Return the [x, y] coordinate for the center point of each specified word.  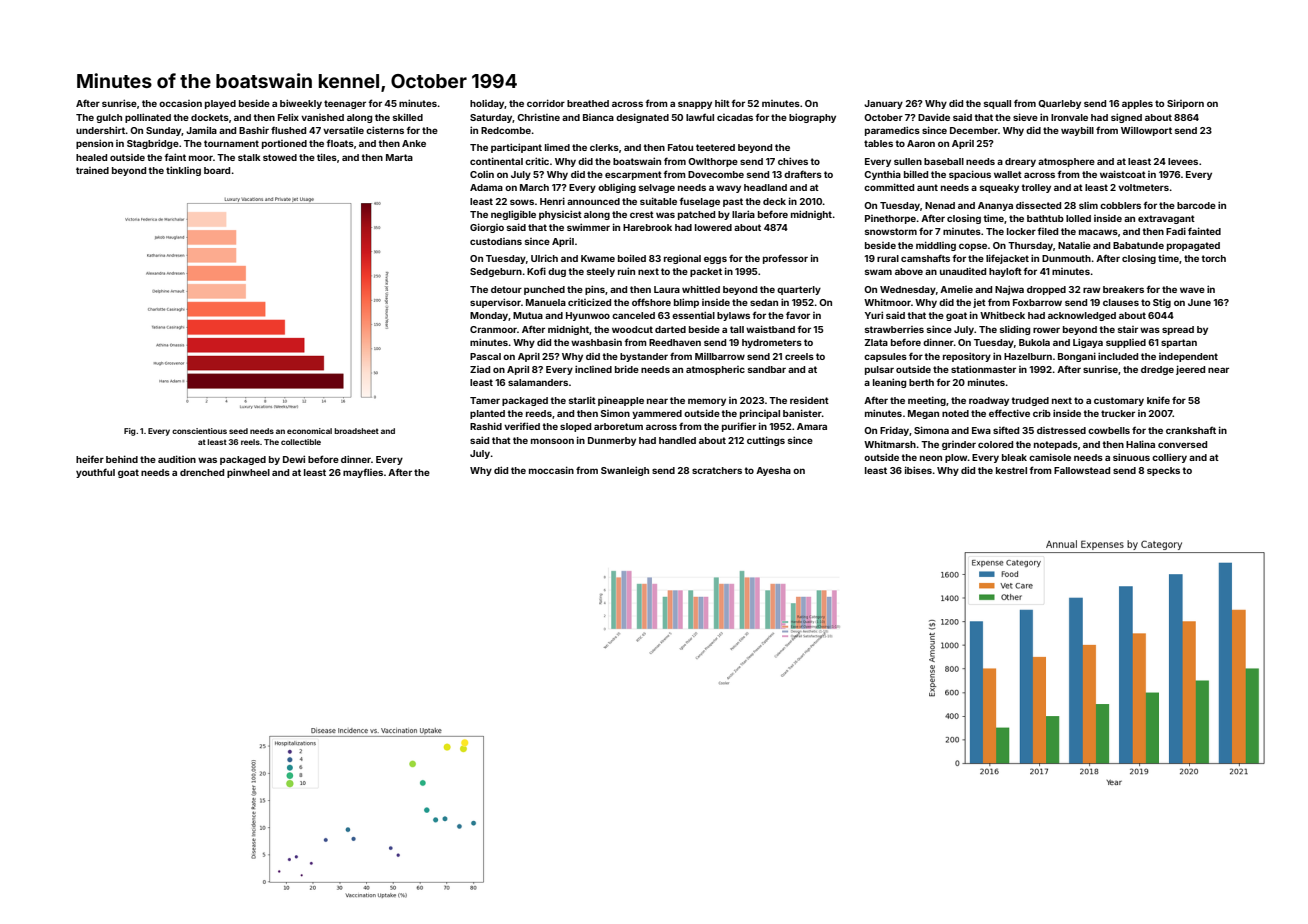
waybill [1077, 131]
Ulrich [544, 258]
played [220, 104]
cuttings [766, 441]
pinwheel [248, 473]
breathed [588, 103]
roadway [989, 401]
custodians [496, 241]
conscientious [199, 431]
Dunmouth [1066, 258]
